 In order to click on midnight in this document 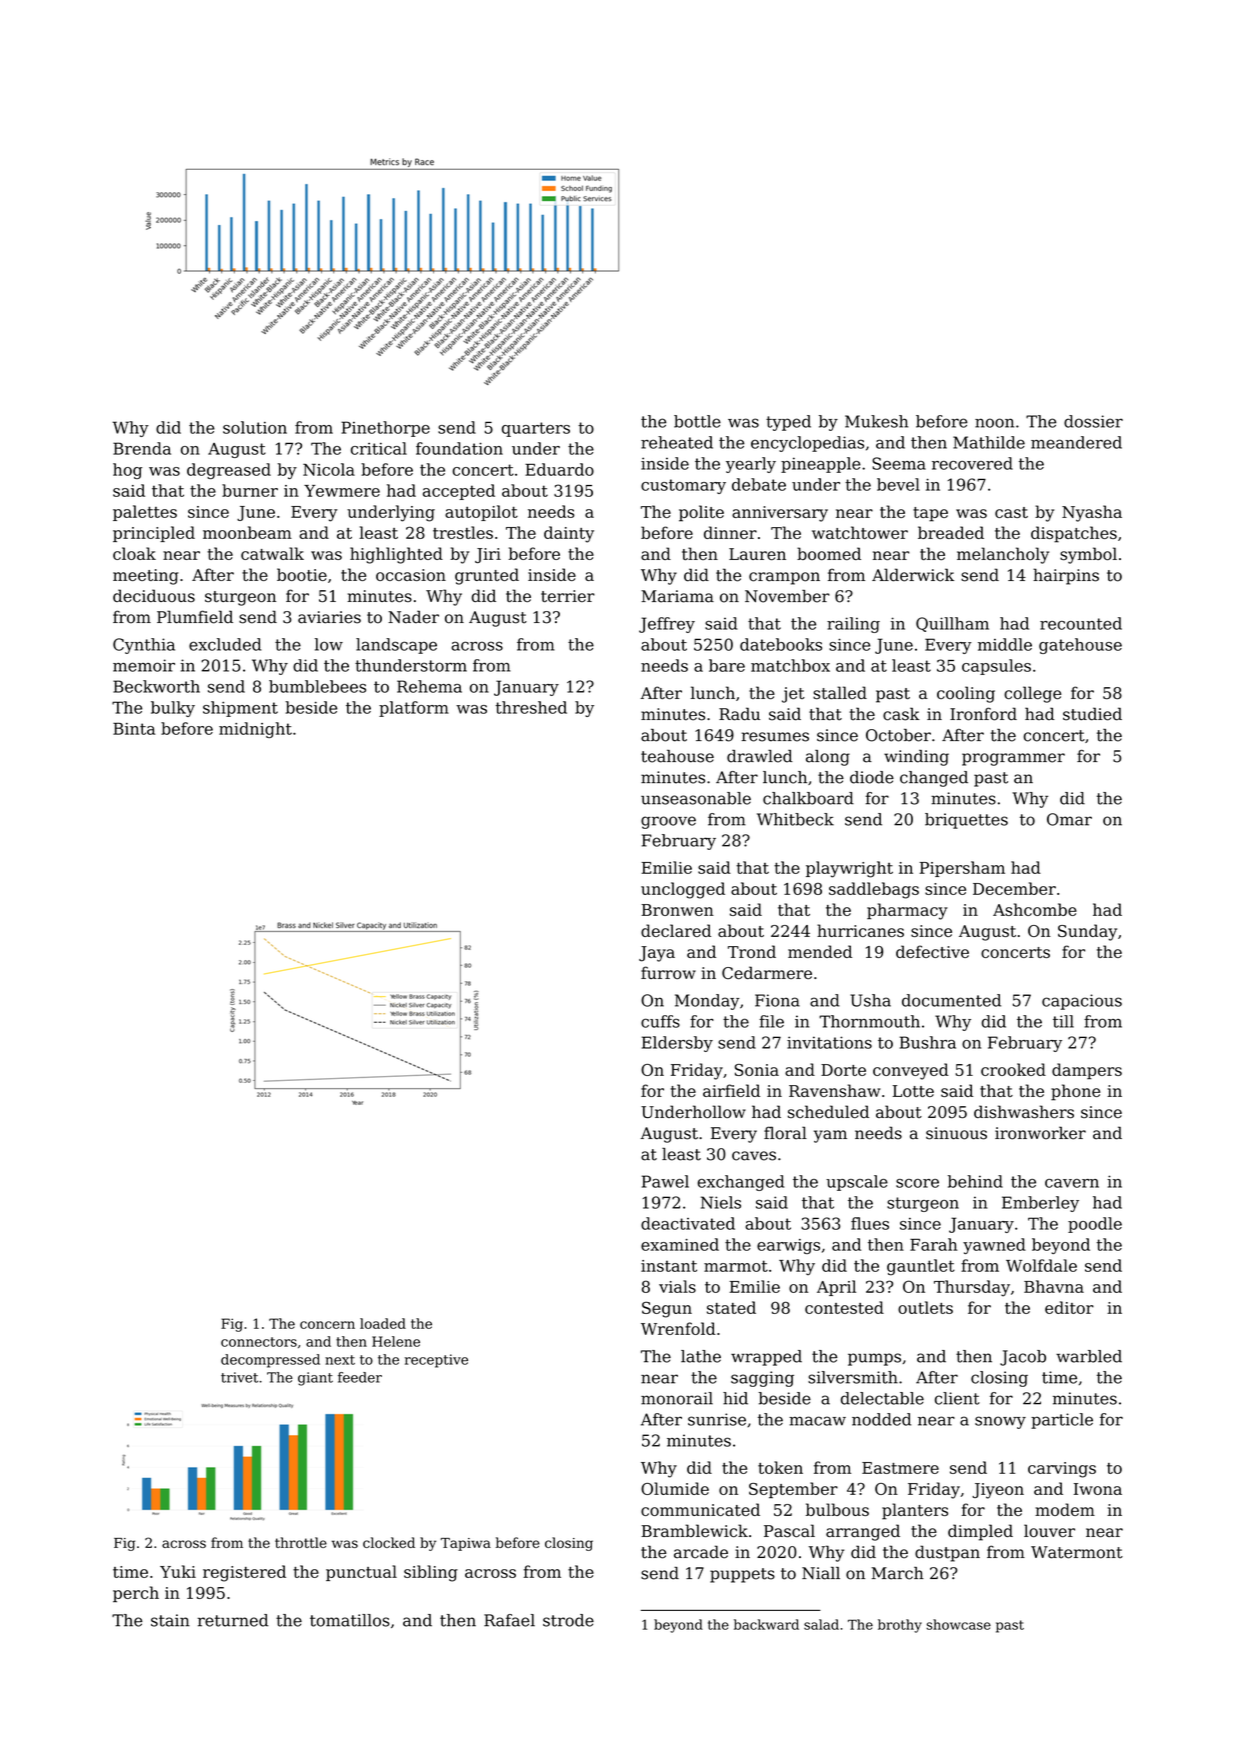, I will do `click(255, 730)`.
